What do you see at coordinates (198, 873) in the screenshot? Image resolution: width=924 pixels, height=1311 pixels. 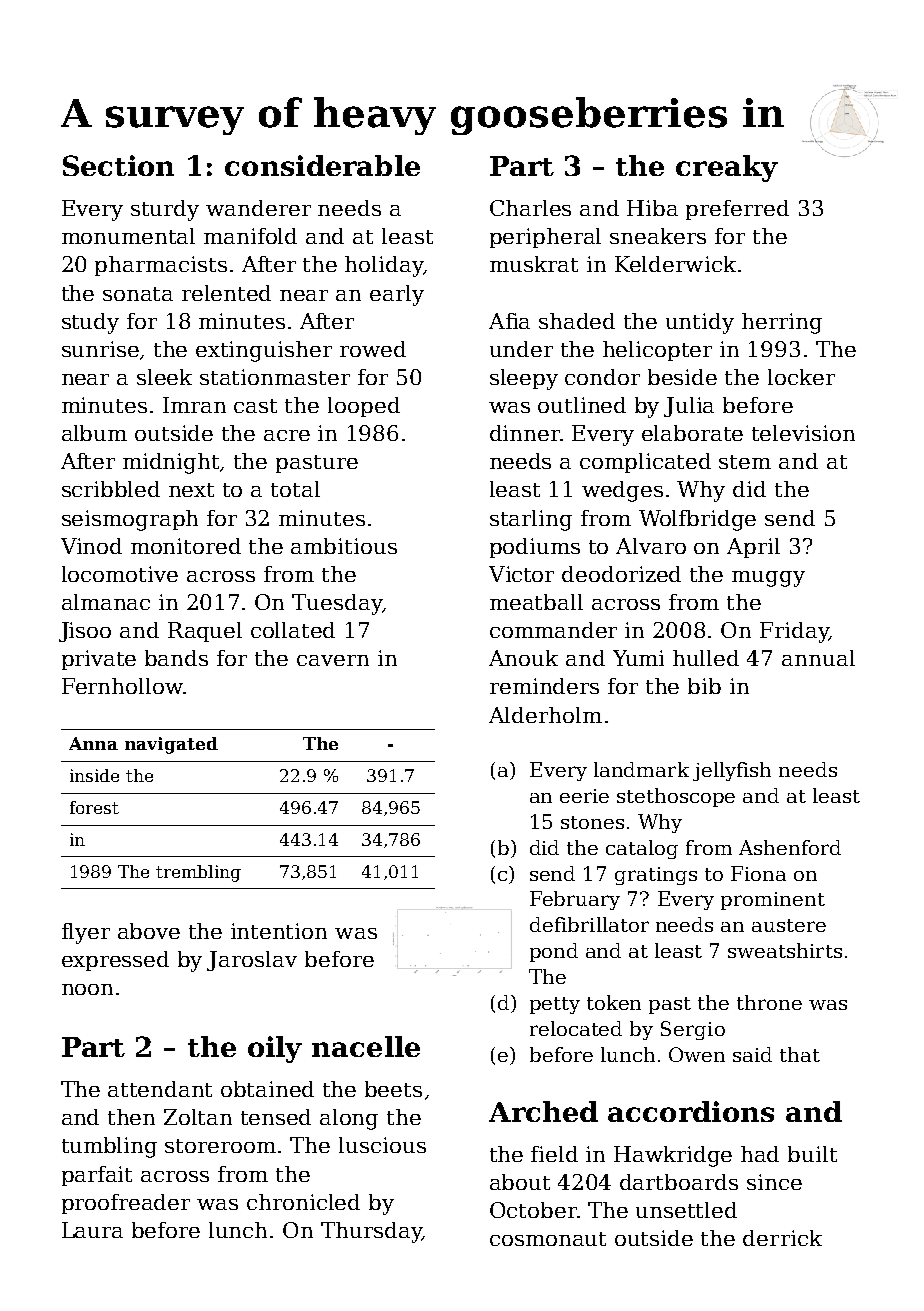 I see `trembling` at bounding box center [198, 873].
